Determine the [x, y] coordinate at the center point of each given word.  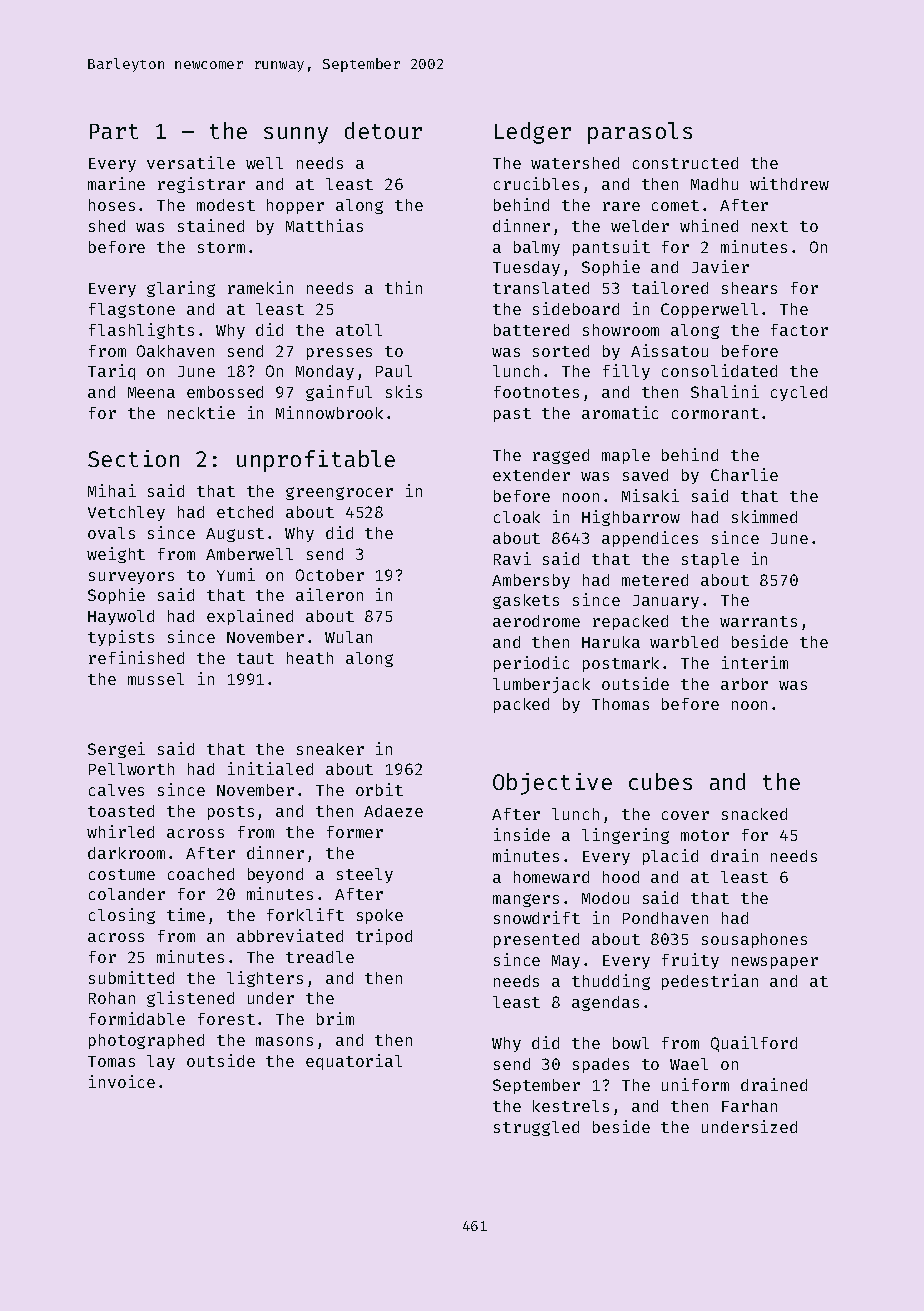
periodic [531, 664]
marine [116, 183]
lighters [265, 979]
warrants [758, 621]
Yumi [236, 574]
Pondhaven [665, 918]
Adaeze [393, 811]
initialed [270, 768]
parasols [640, 133]
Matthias [324, 225]
